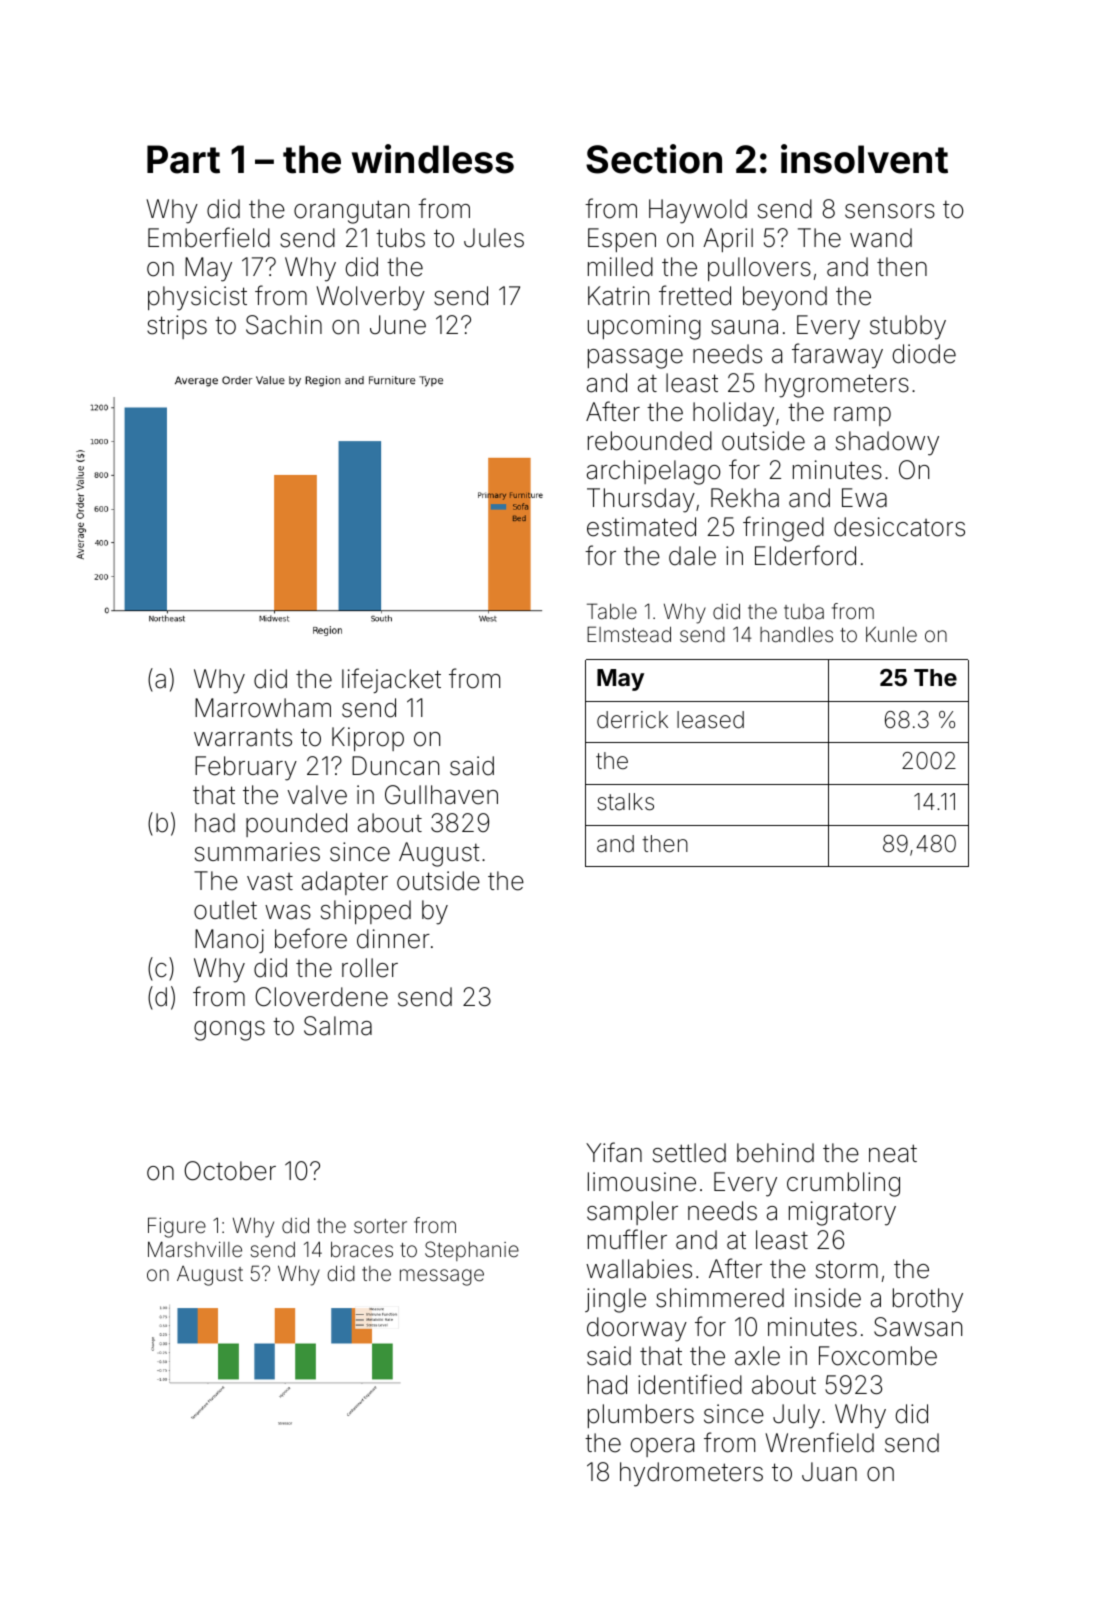 This document has width=1114, height=1614. What do you see at coordinates (625, 802) in the document?
I see `stalks` at bounding box center [625, 802].
